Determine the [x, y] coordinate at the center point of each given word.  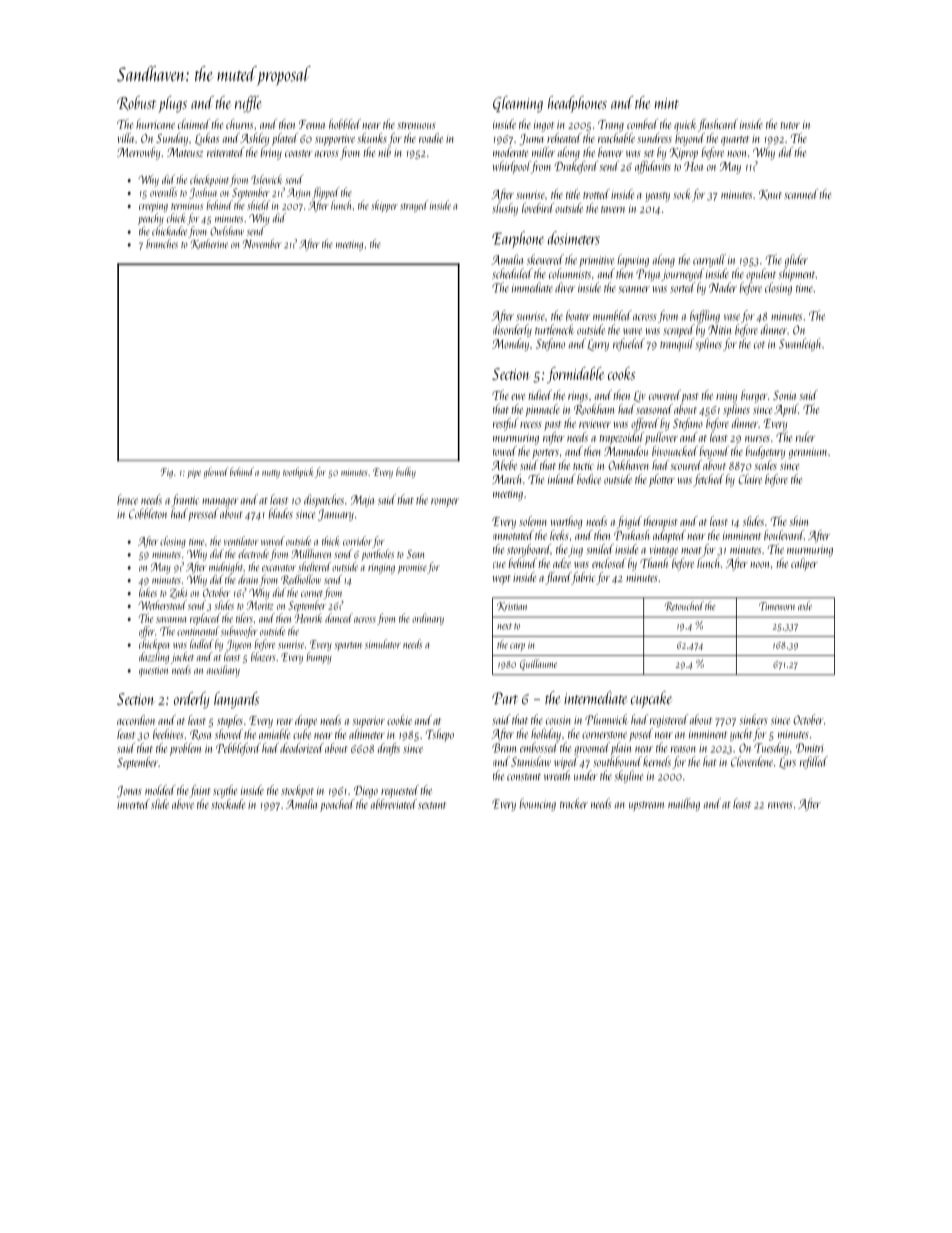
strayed [414, 206]
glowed [216, 472]
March [507, 479]
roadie [431, 138]
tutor [790, 125]
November [262, 243]
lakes [148, 592]
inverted [133, 804]
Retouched [684, 606]
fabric [583, 578]
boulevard [784, 535]
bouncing [538, 804]
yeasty [657, 197]
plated [285, 139]
